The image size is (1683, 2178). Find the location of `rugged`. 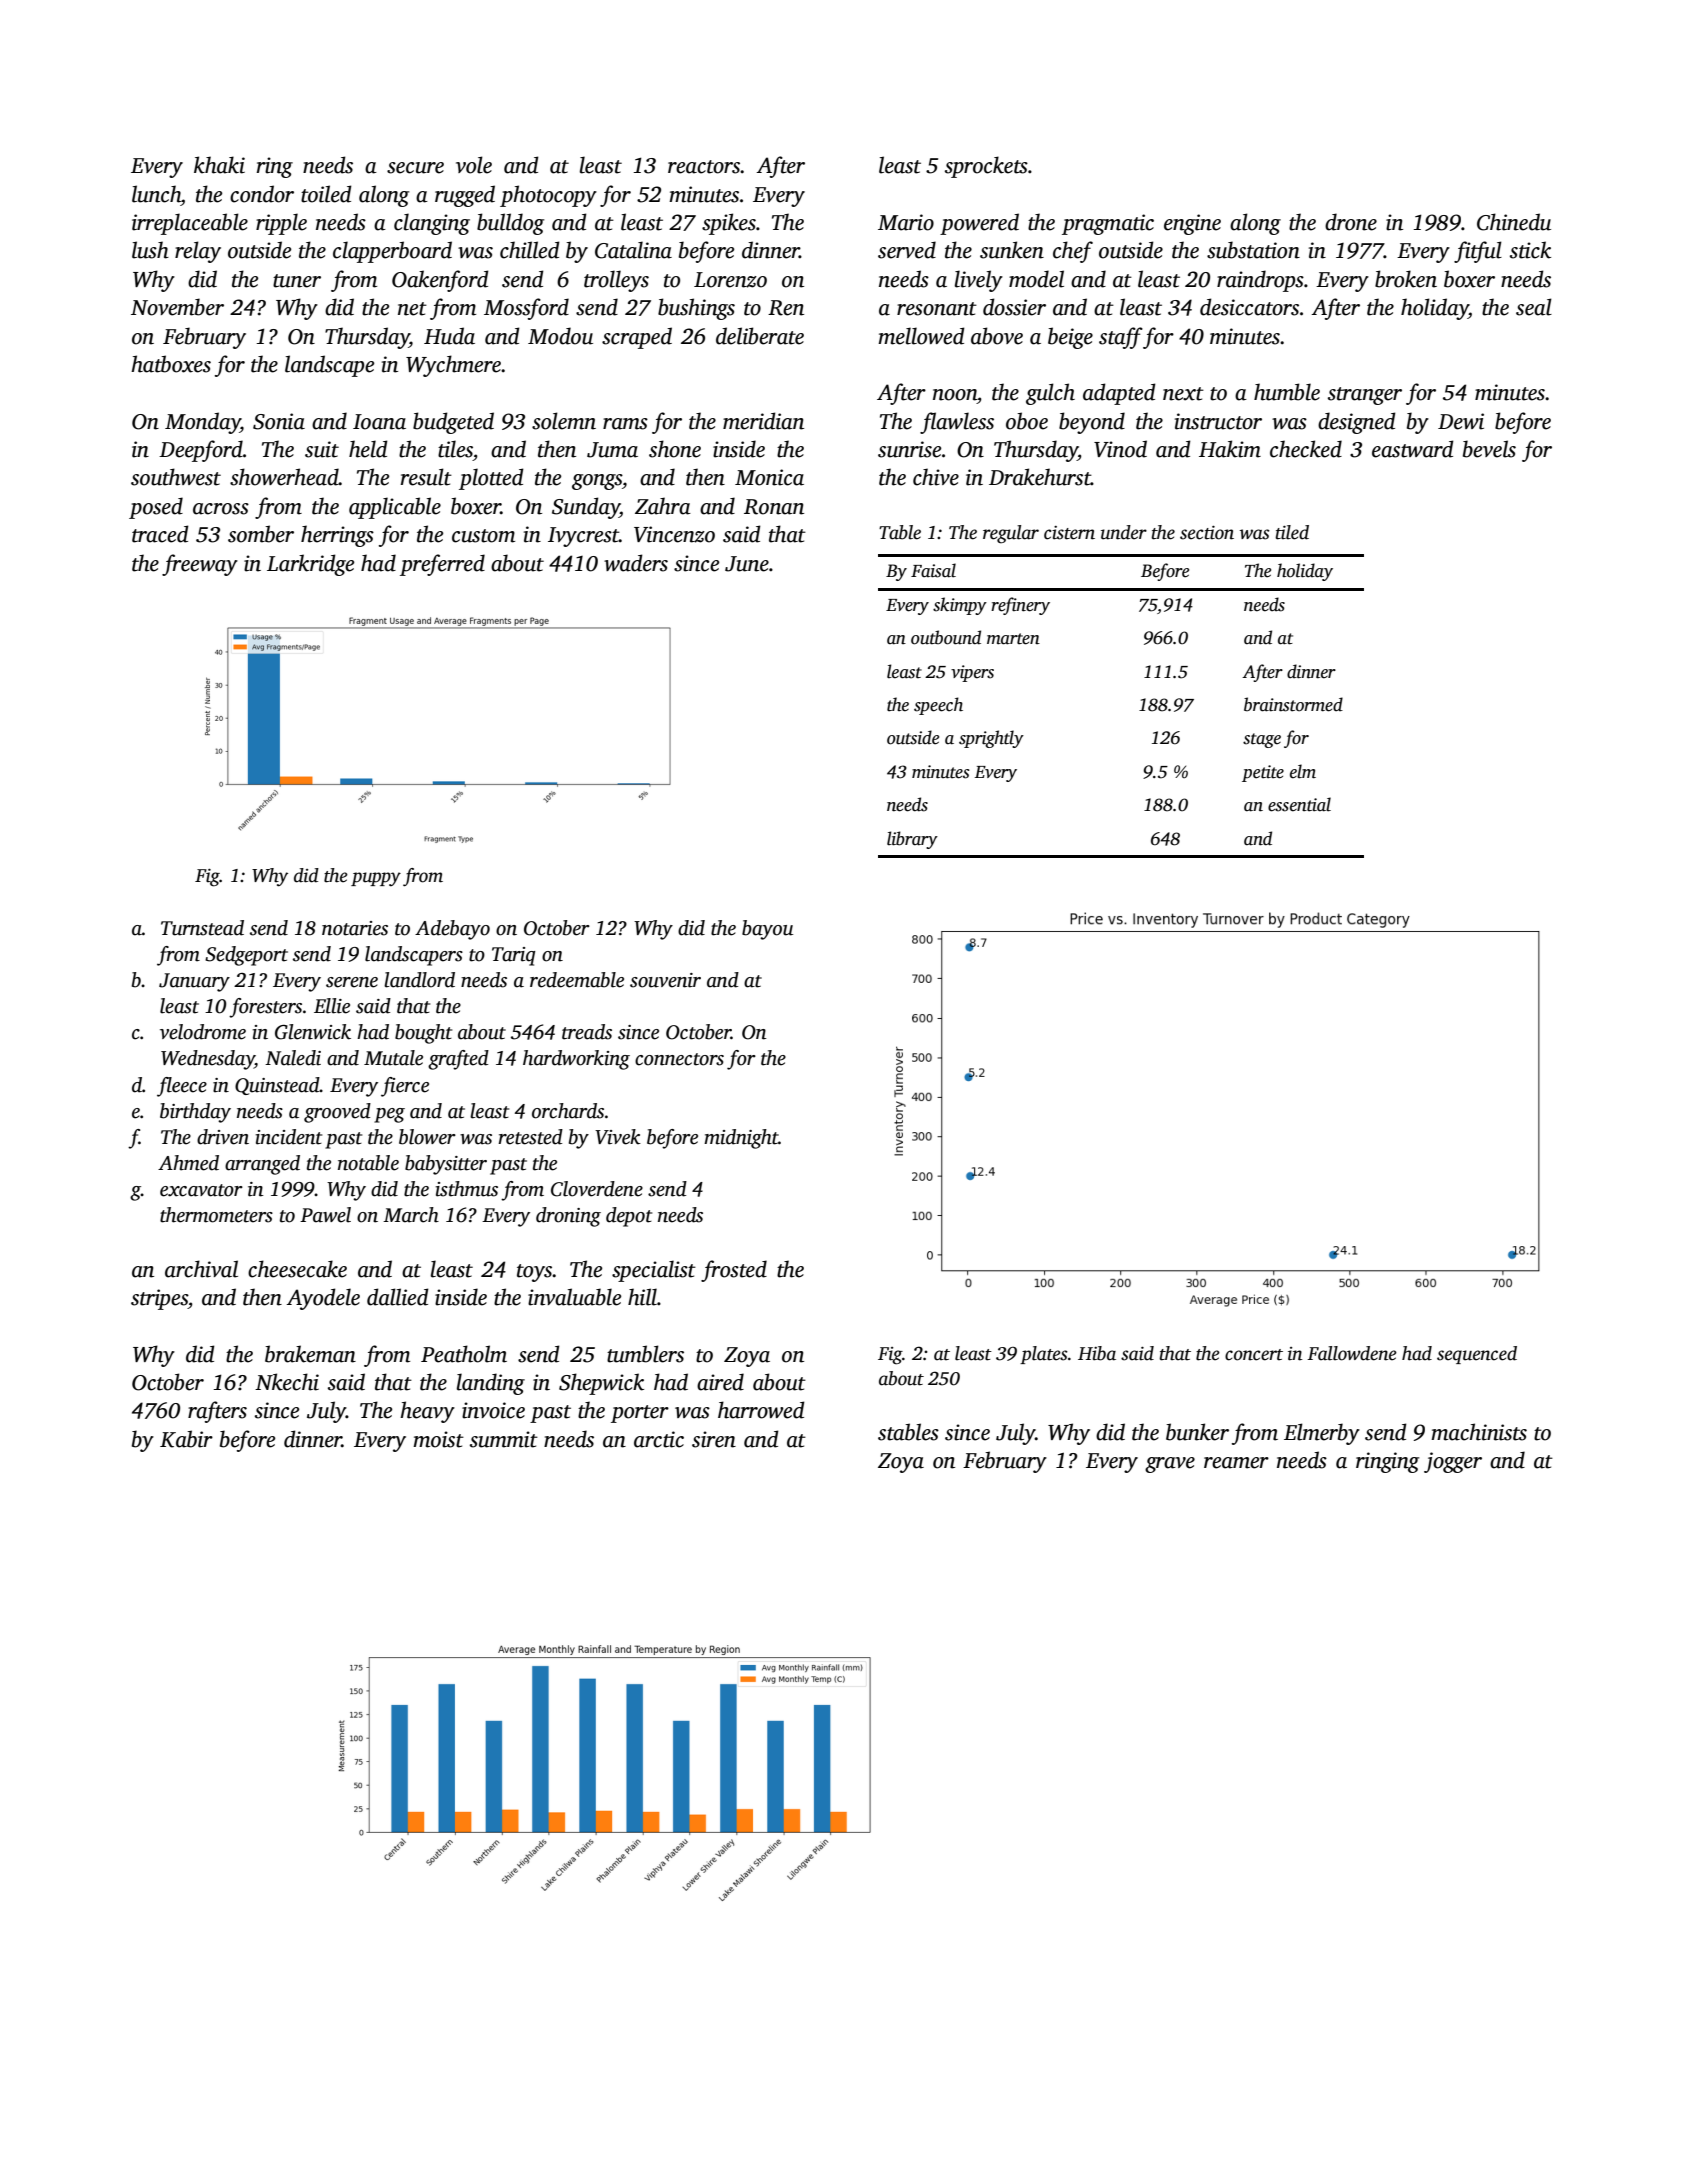

rugged is located at coordinates (465, 196).
